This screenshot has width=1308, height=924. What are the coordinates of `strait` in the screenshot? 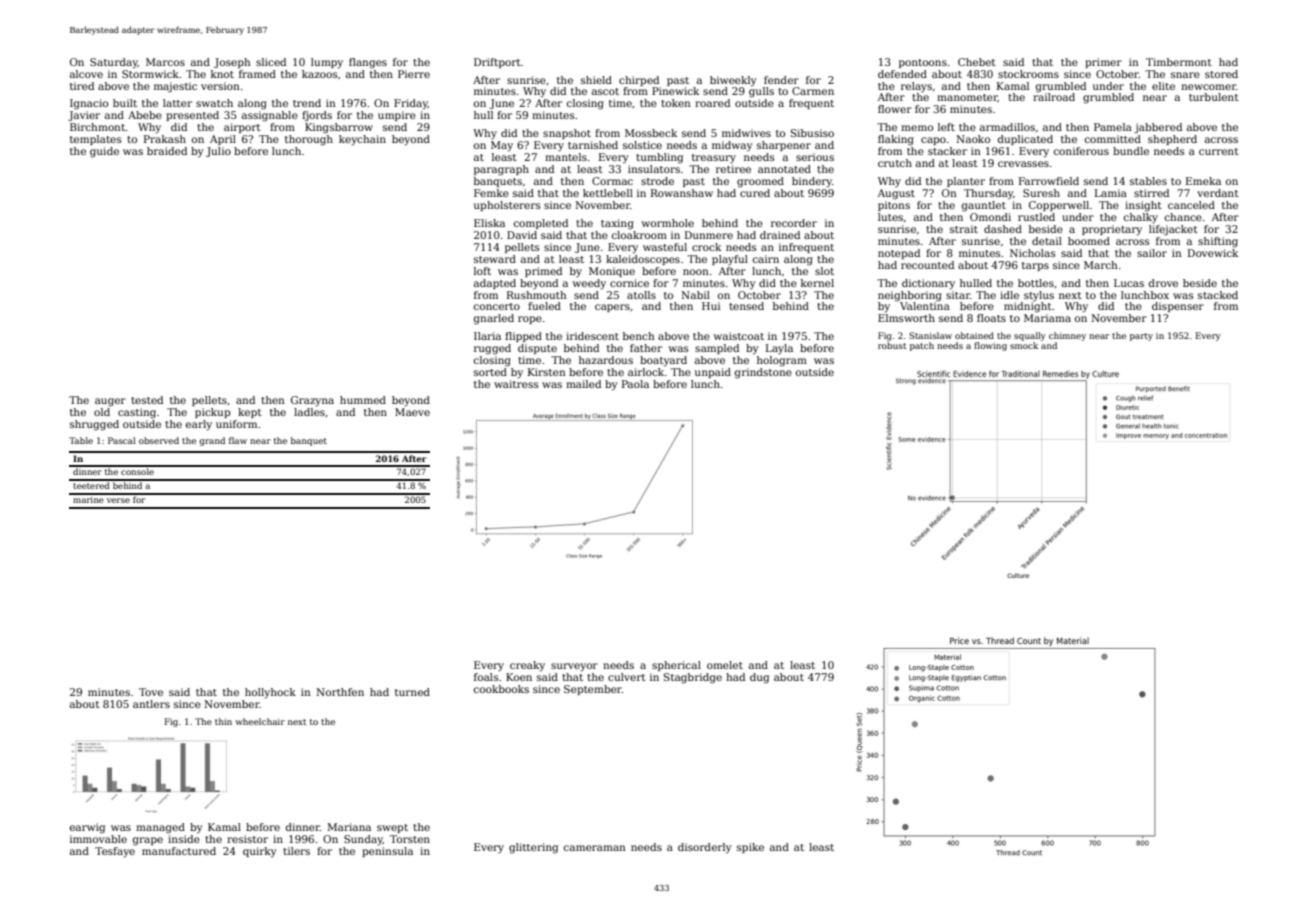 It's located at (964, 229).
